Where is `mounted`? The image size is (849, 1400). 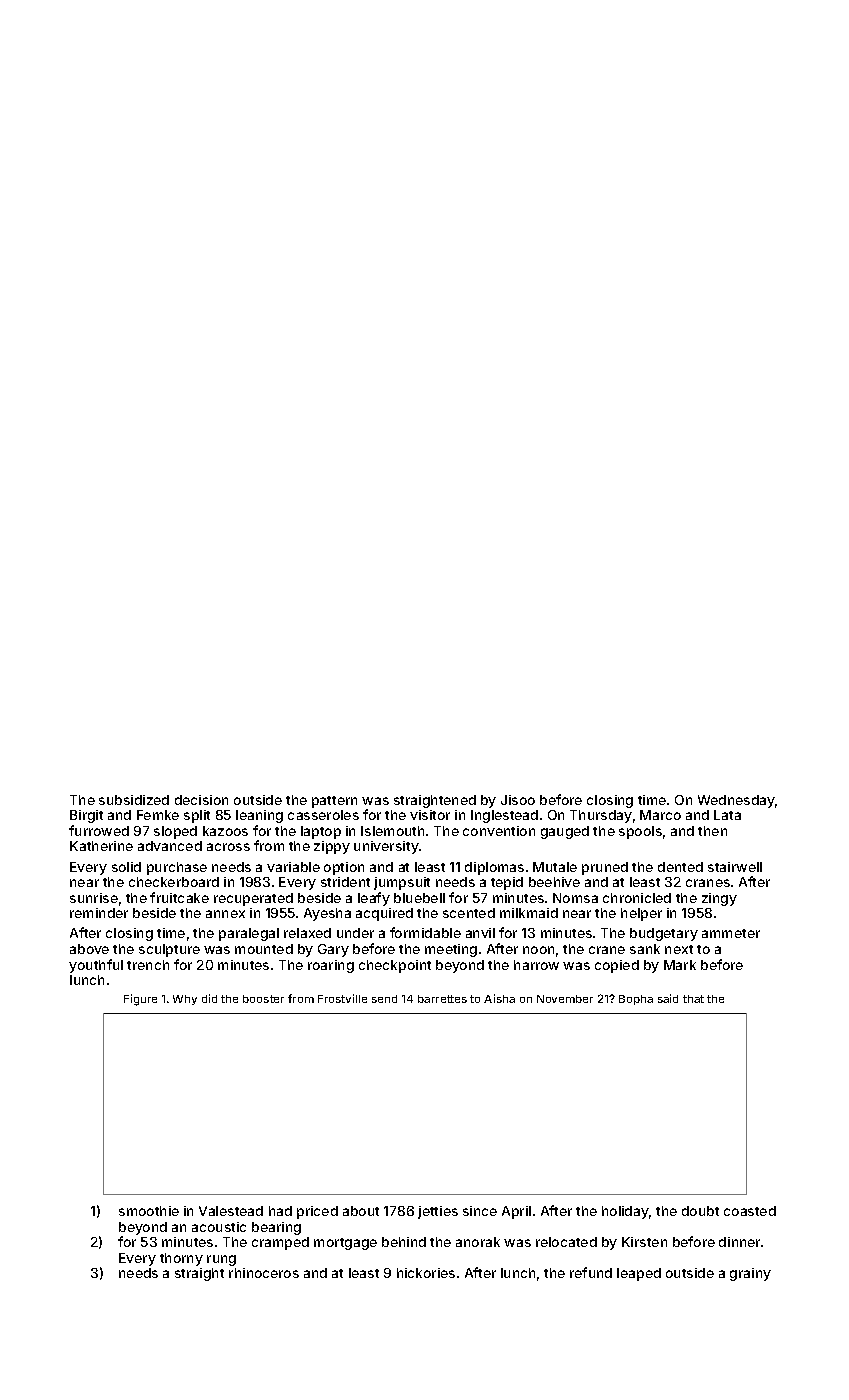
mounted is located at coordinates (264, 949).
